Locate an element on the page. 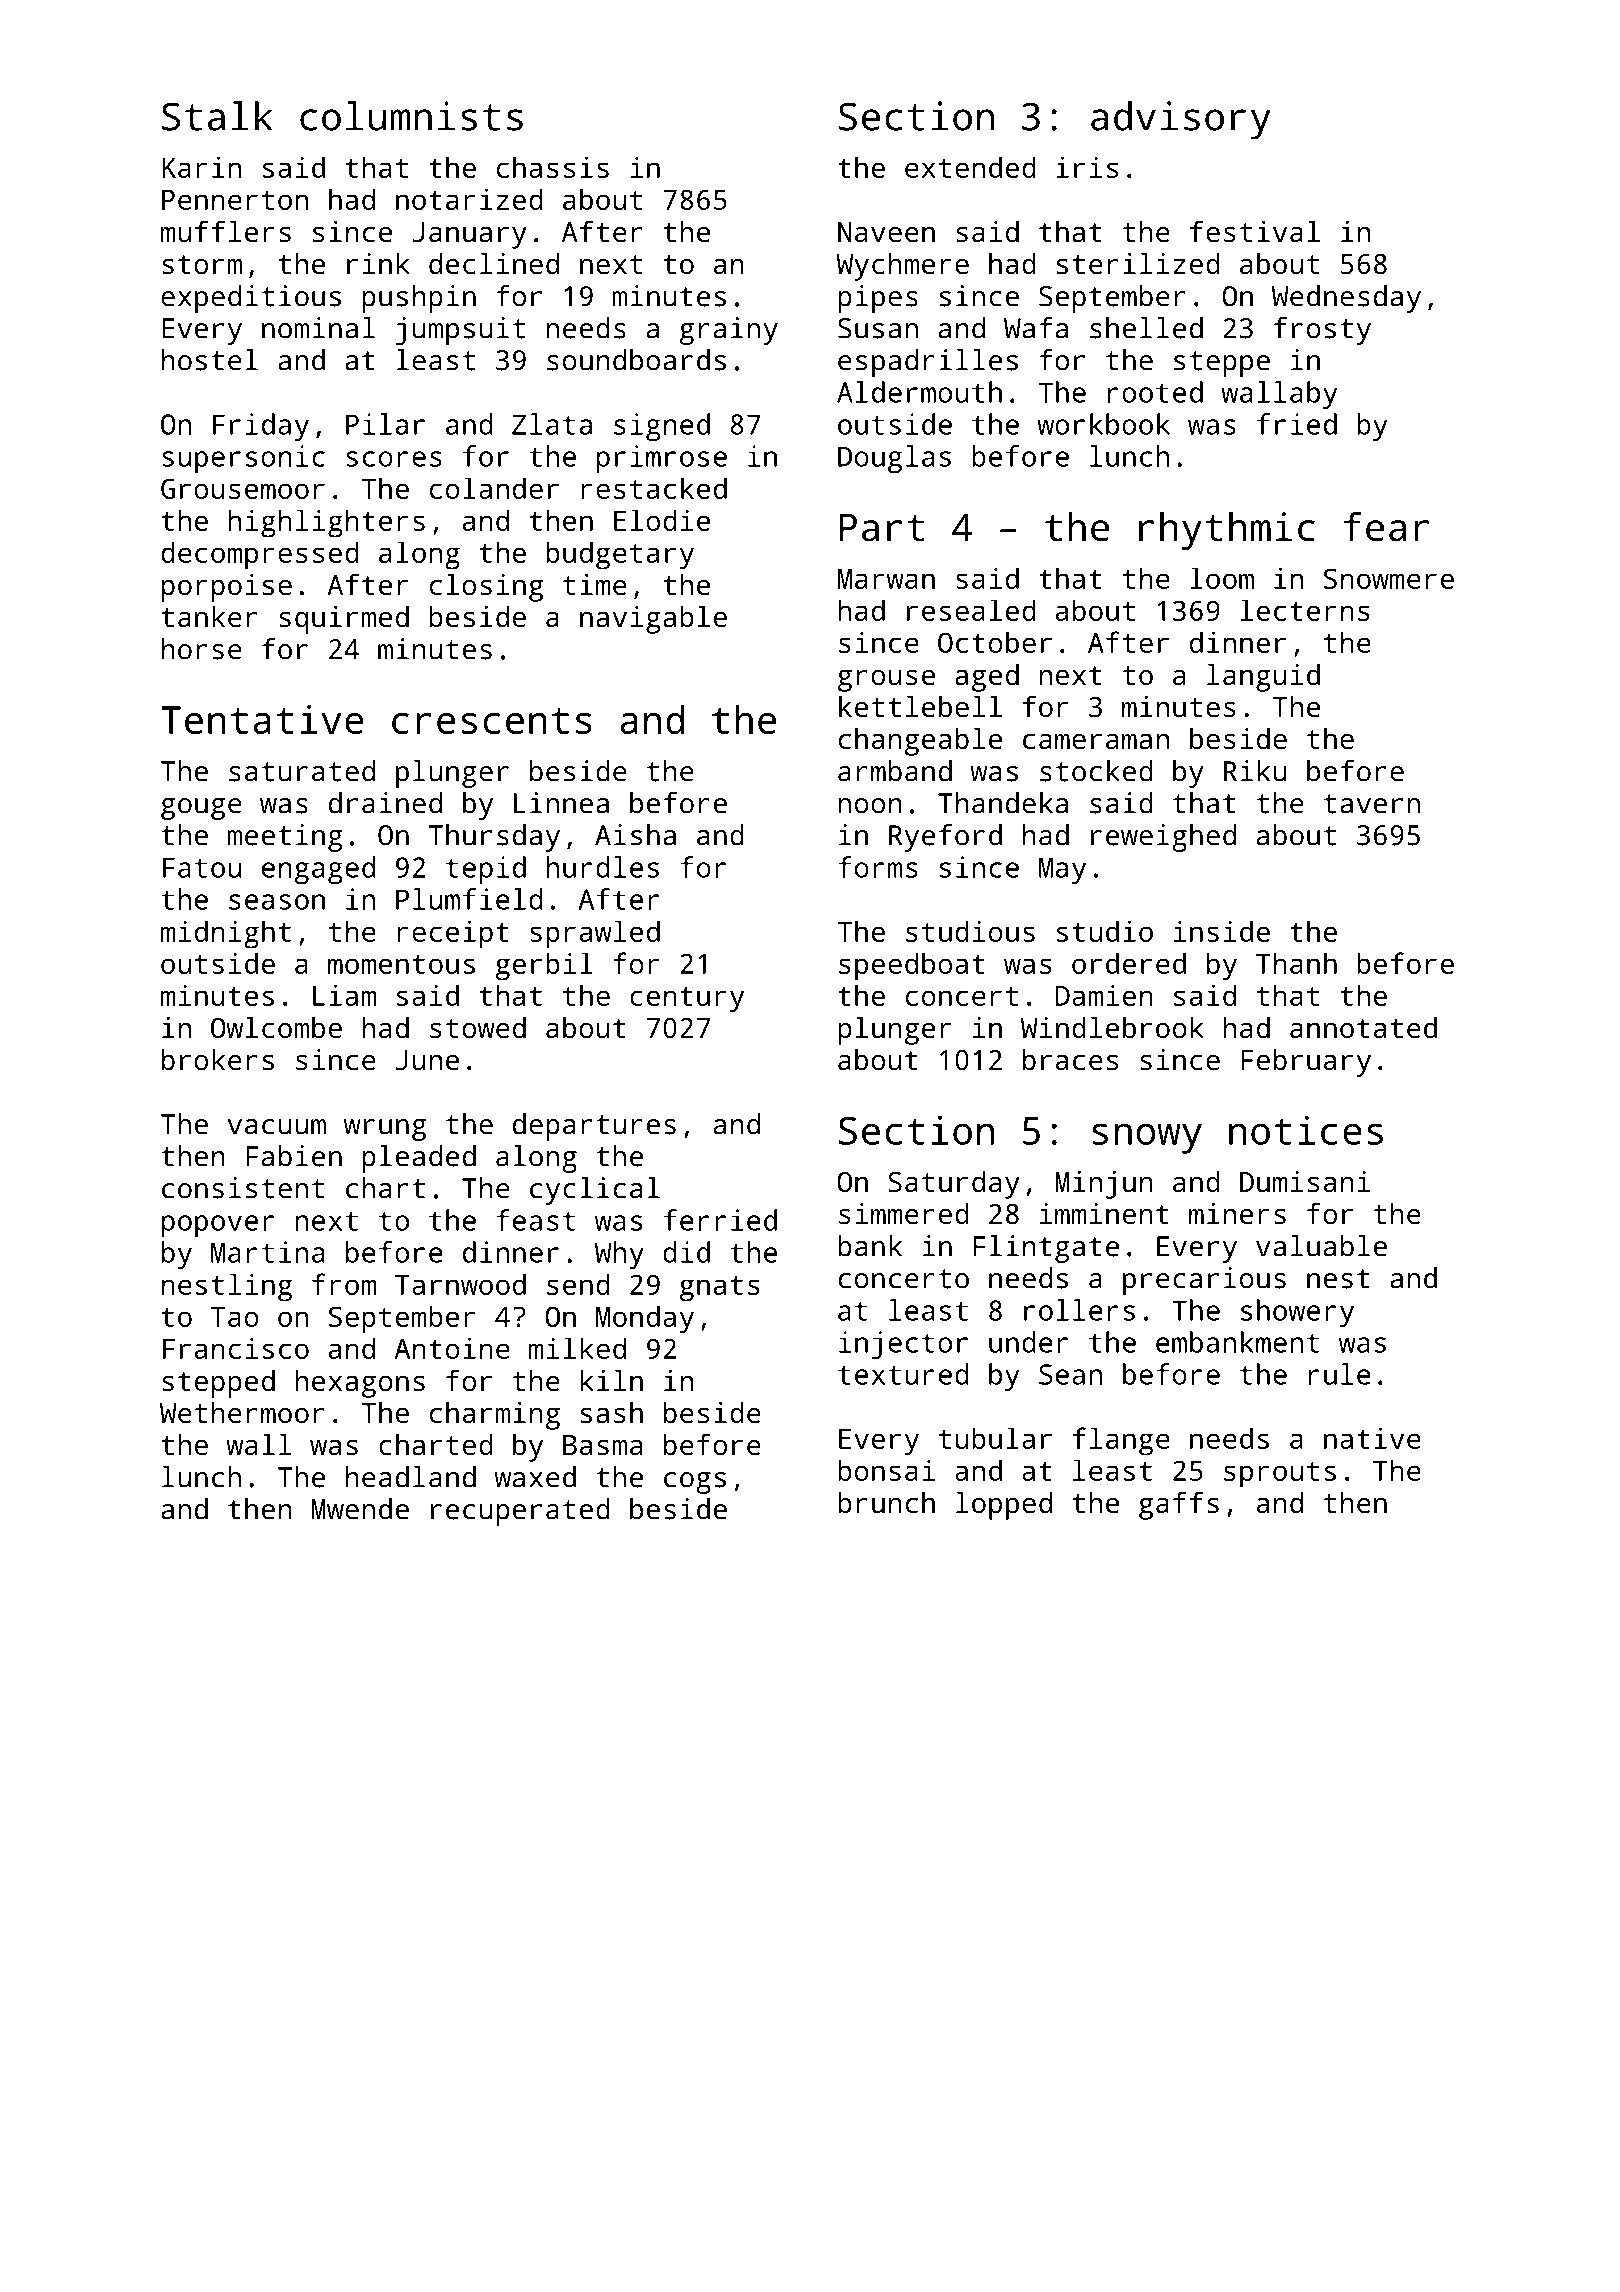  Aisha is located at coordinates (635, 835).
